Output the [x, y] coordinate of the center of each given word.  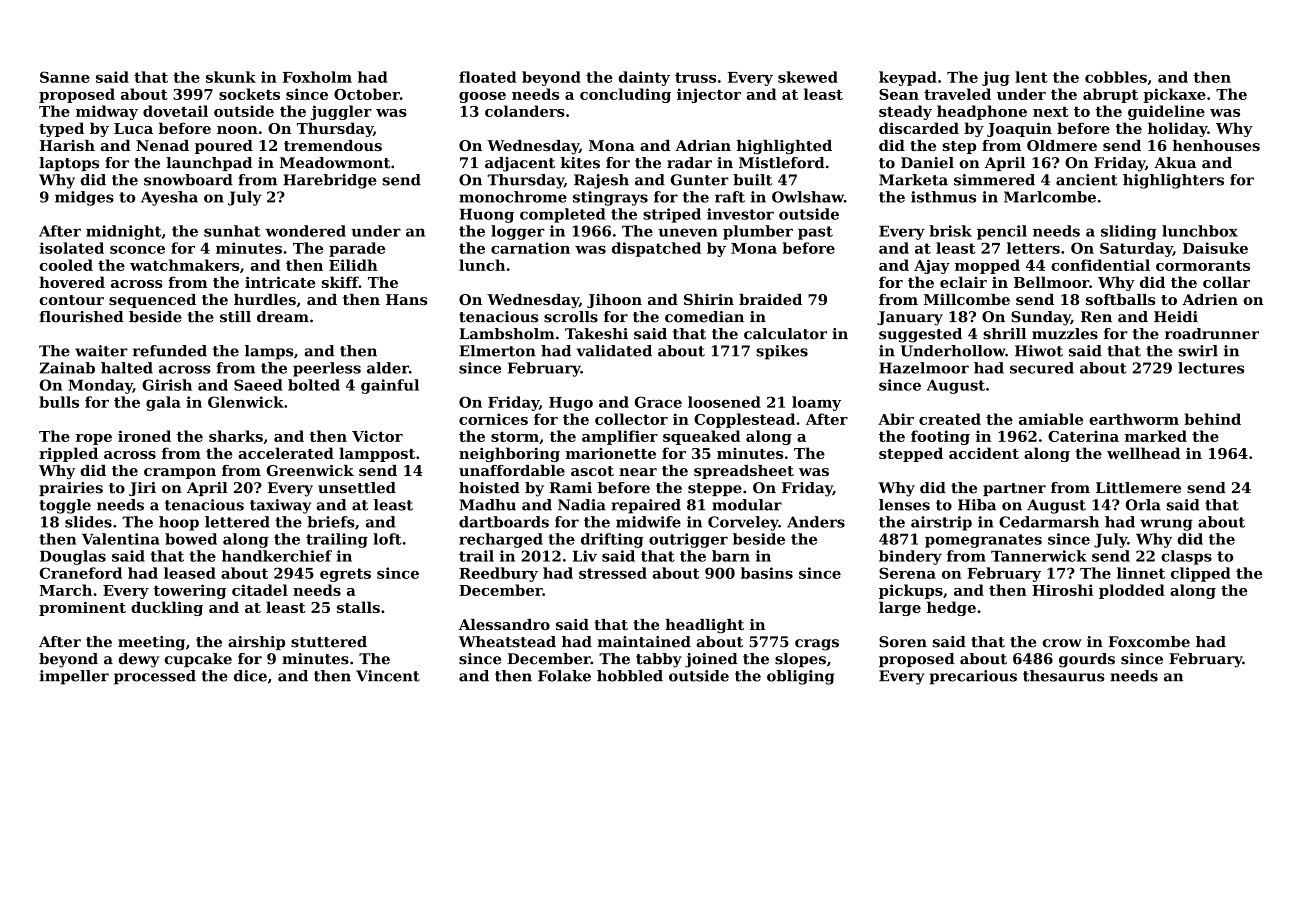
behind [1212, 419]
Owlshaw [808, 197]
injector [709, 95]
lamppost [377, 454]
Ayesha [169, 198]
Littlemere [1138, 488]
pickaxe [1174, 95]
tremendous [333, 145]
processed [155, 677]
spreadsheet [744, 472]
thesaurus [1064, 676]
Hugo [571, 404]
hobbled [630, 676]
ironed [144, 436]
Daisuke [1215, 248]
